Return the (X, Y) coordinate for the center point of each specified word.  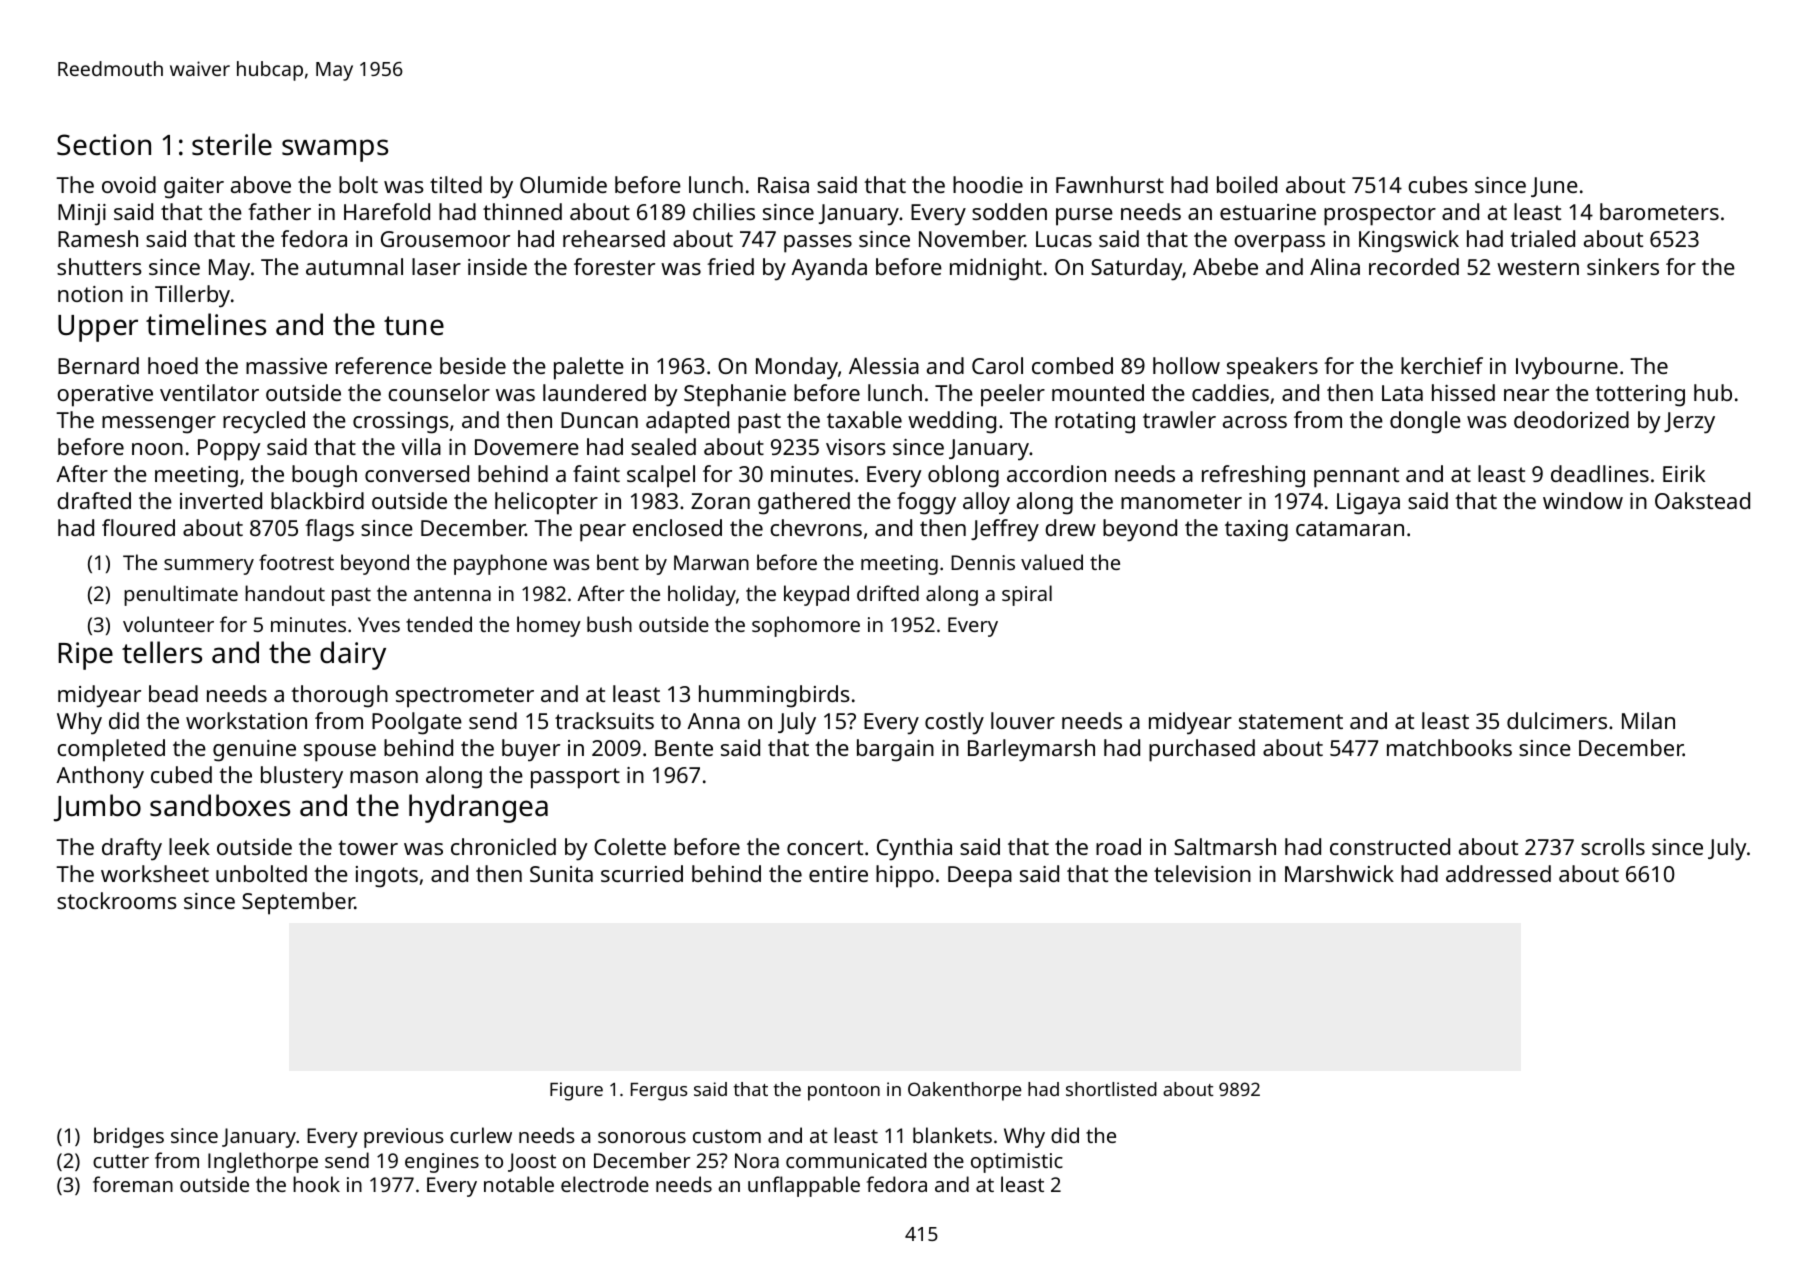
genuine (254, 751)
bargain (895, 750)
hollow (1186, 365)
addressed (1498, 873)
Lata (1402, 393)
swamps (335, 150)
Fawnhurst (1110, 184)
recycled (264, 422)
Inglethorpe (263, 1162)
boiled (1247, 184)
